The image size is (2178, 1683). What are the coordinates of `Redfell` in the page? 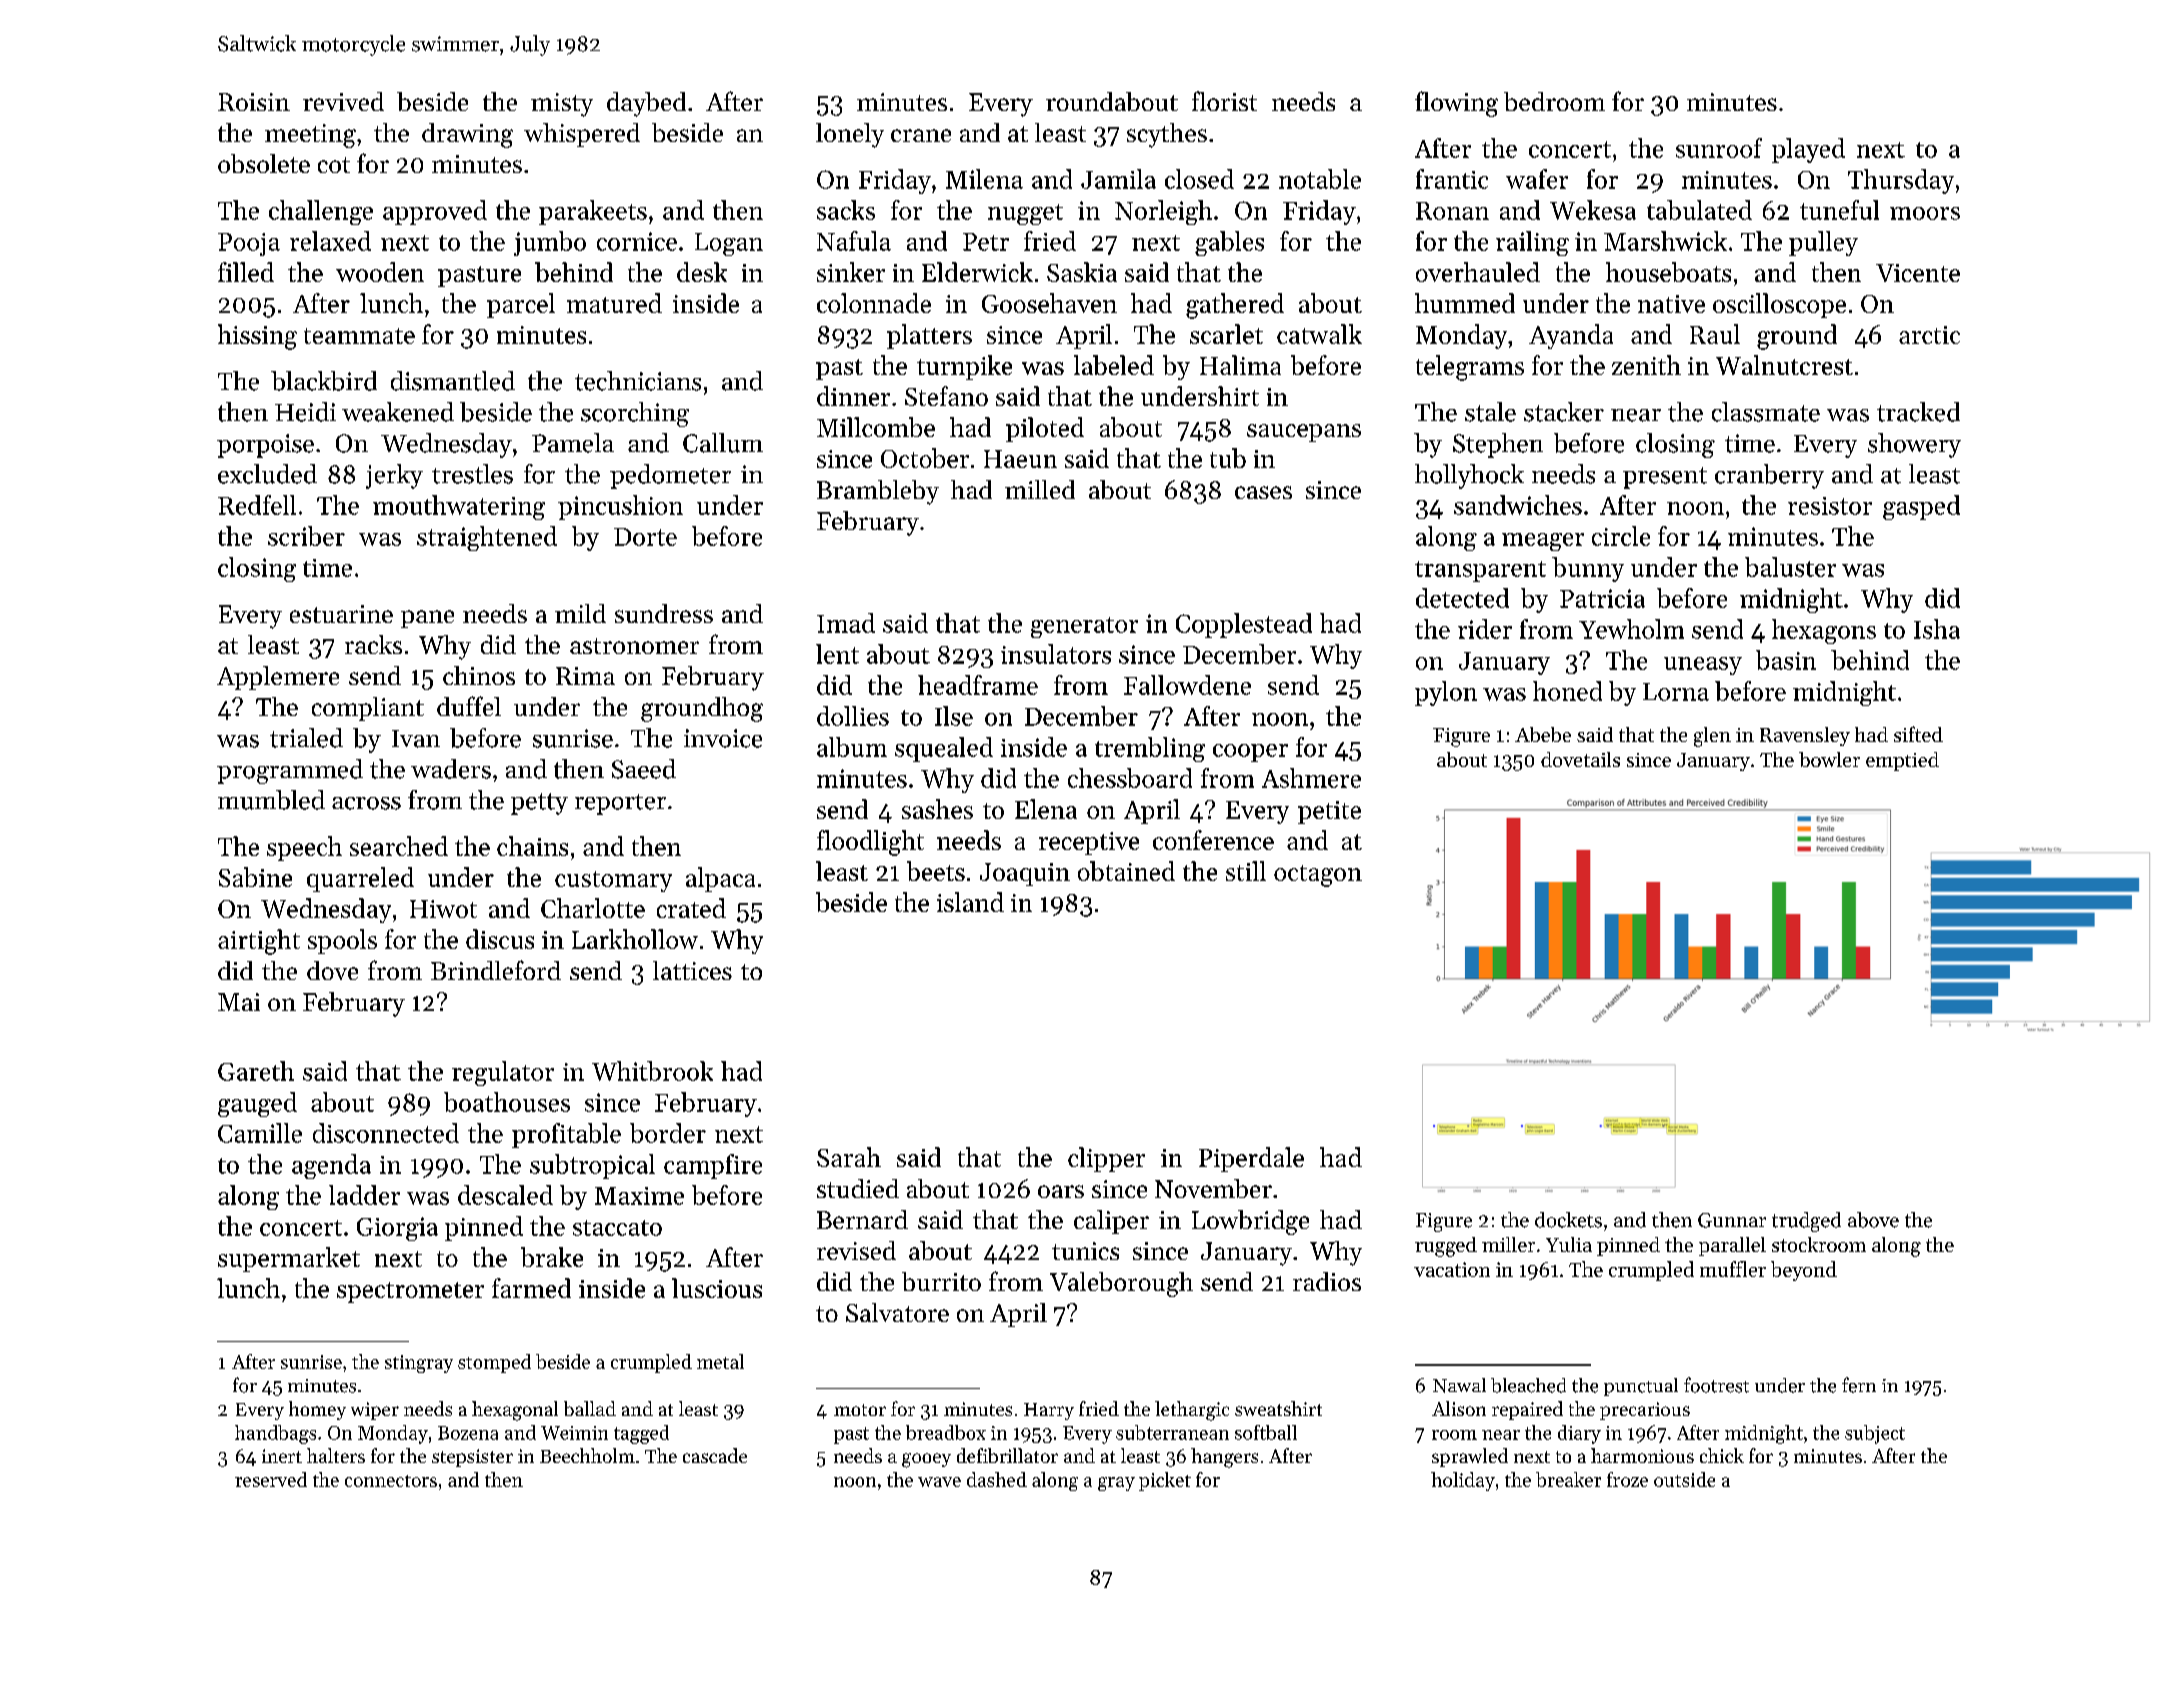 It's located at (257, 505).
